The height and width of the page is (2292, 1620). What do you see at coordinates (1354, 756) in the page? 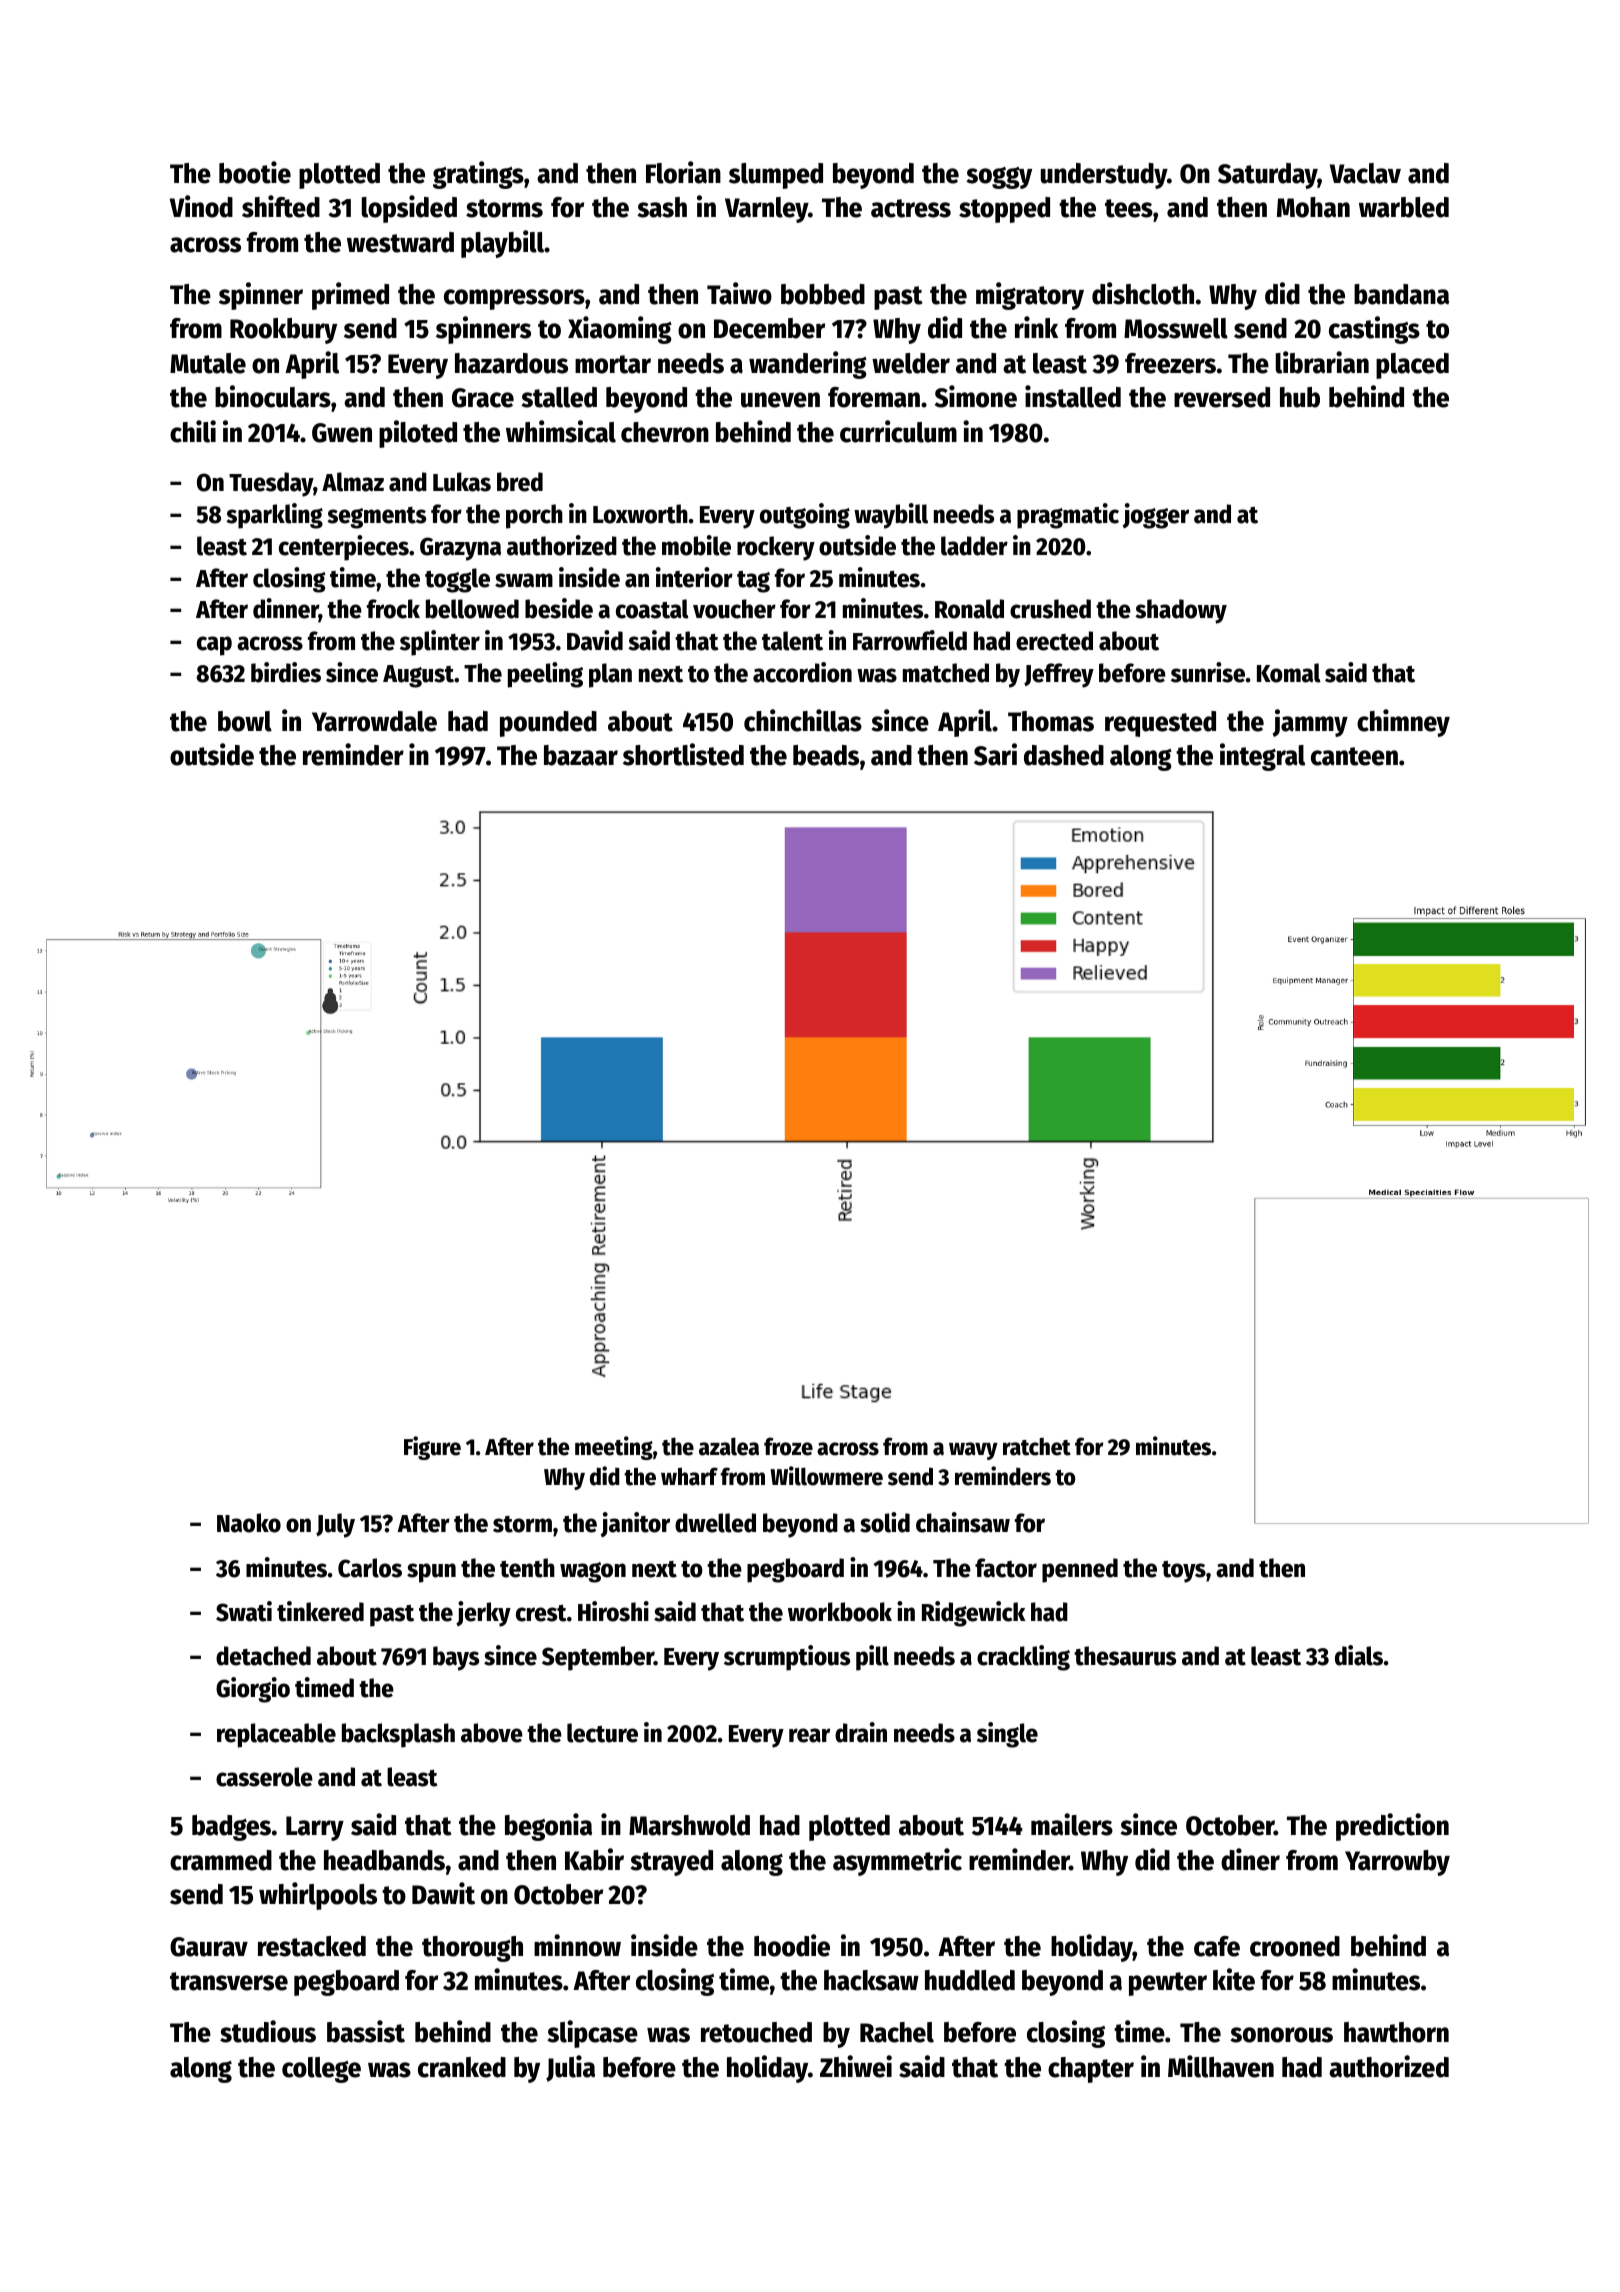
I see `canteen` at bounding box center [1354, 756].
